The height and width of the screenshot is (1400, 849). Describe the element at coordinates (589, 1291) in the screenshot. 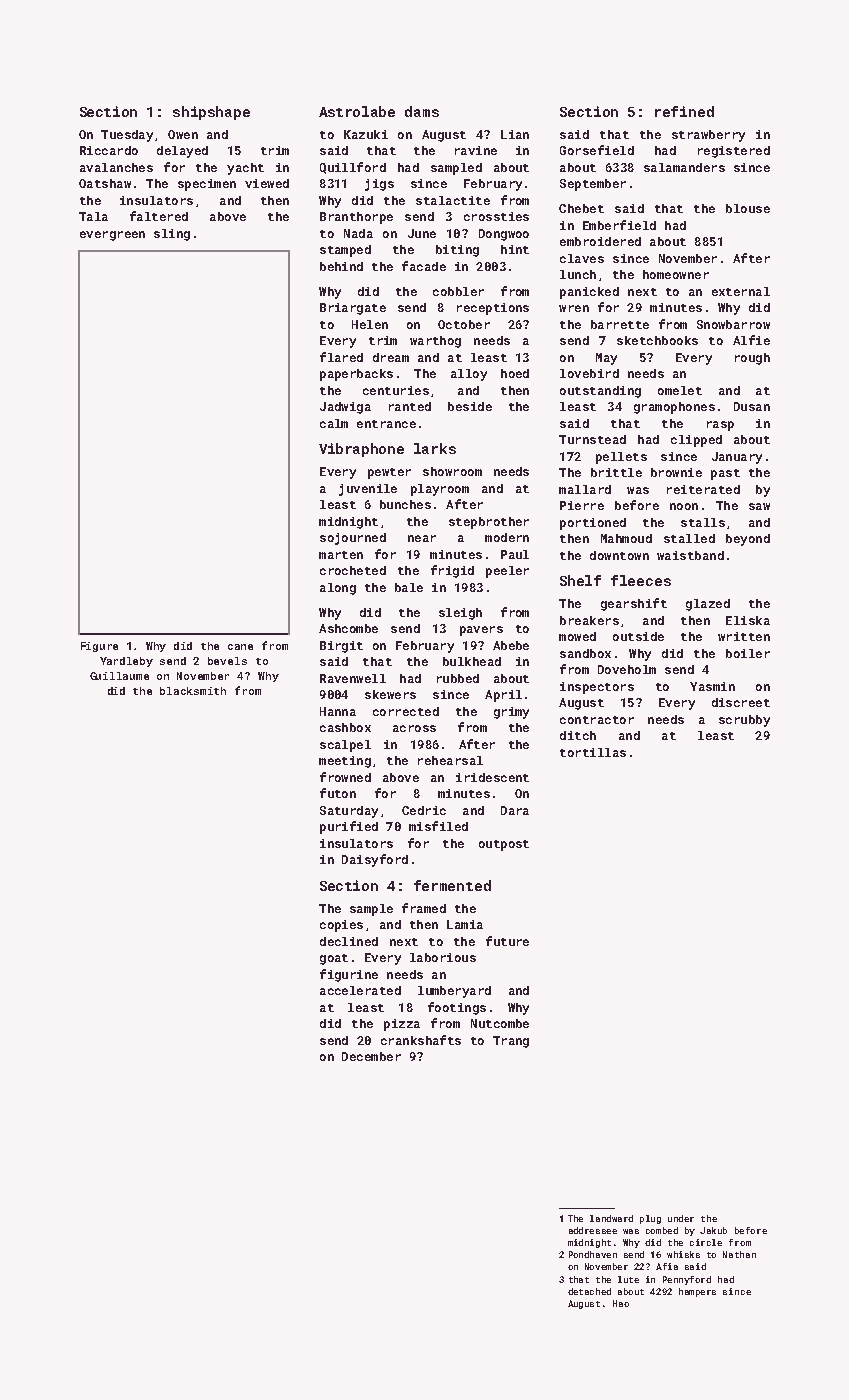

I see `detached` at that location.
